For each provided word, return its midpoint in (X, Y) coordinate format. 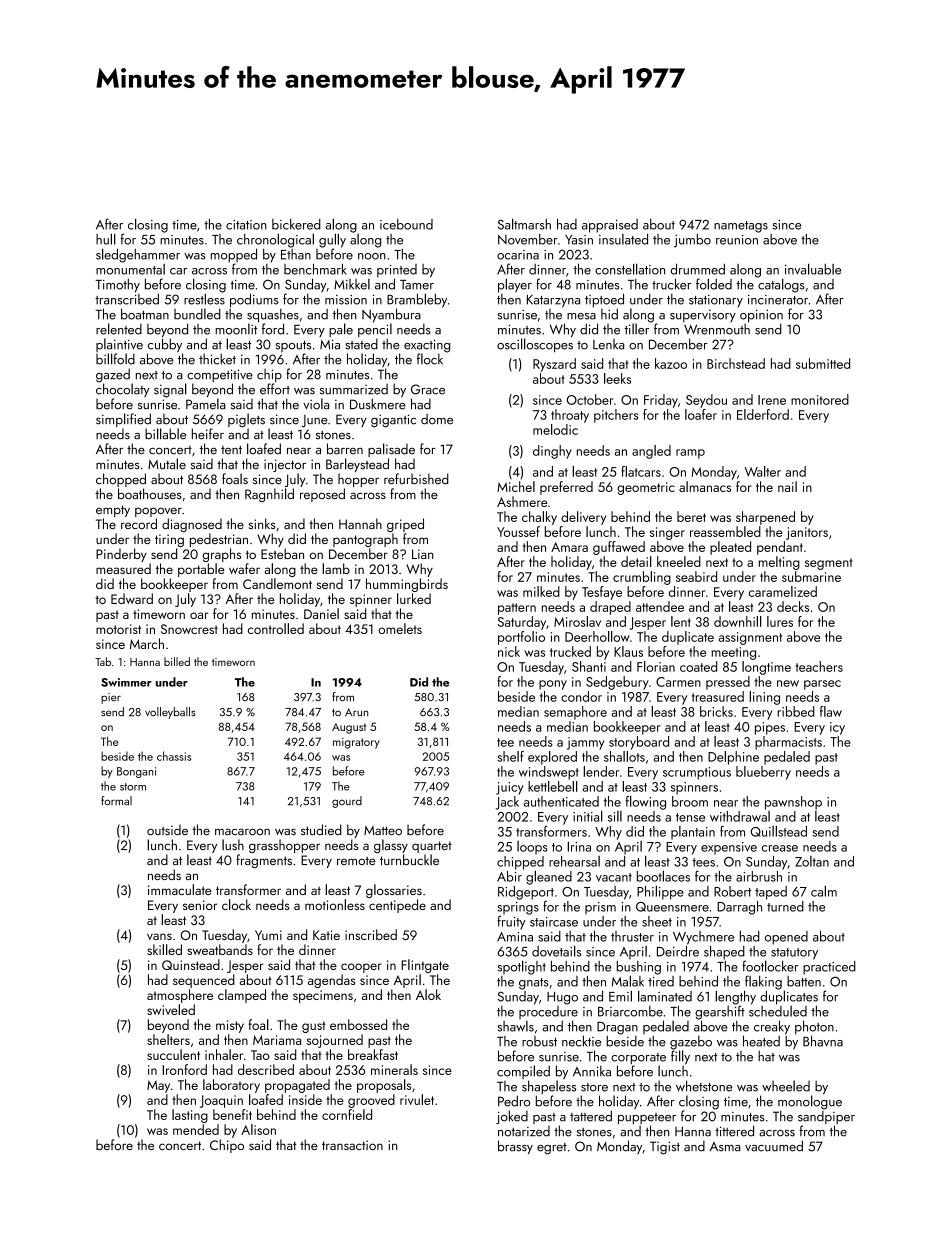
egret (552, 1149)
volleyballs (170, 713)
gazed (113, 375)
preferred (566, 488)
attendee (660, 606)
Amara (569, 547)
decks (793, 606)
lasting (190, 1116)
